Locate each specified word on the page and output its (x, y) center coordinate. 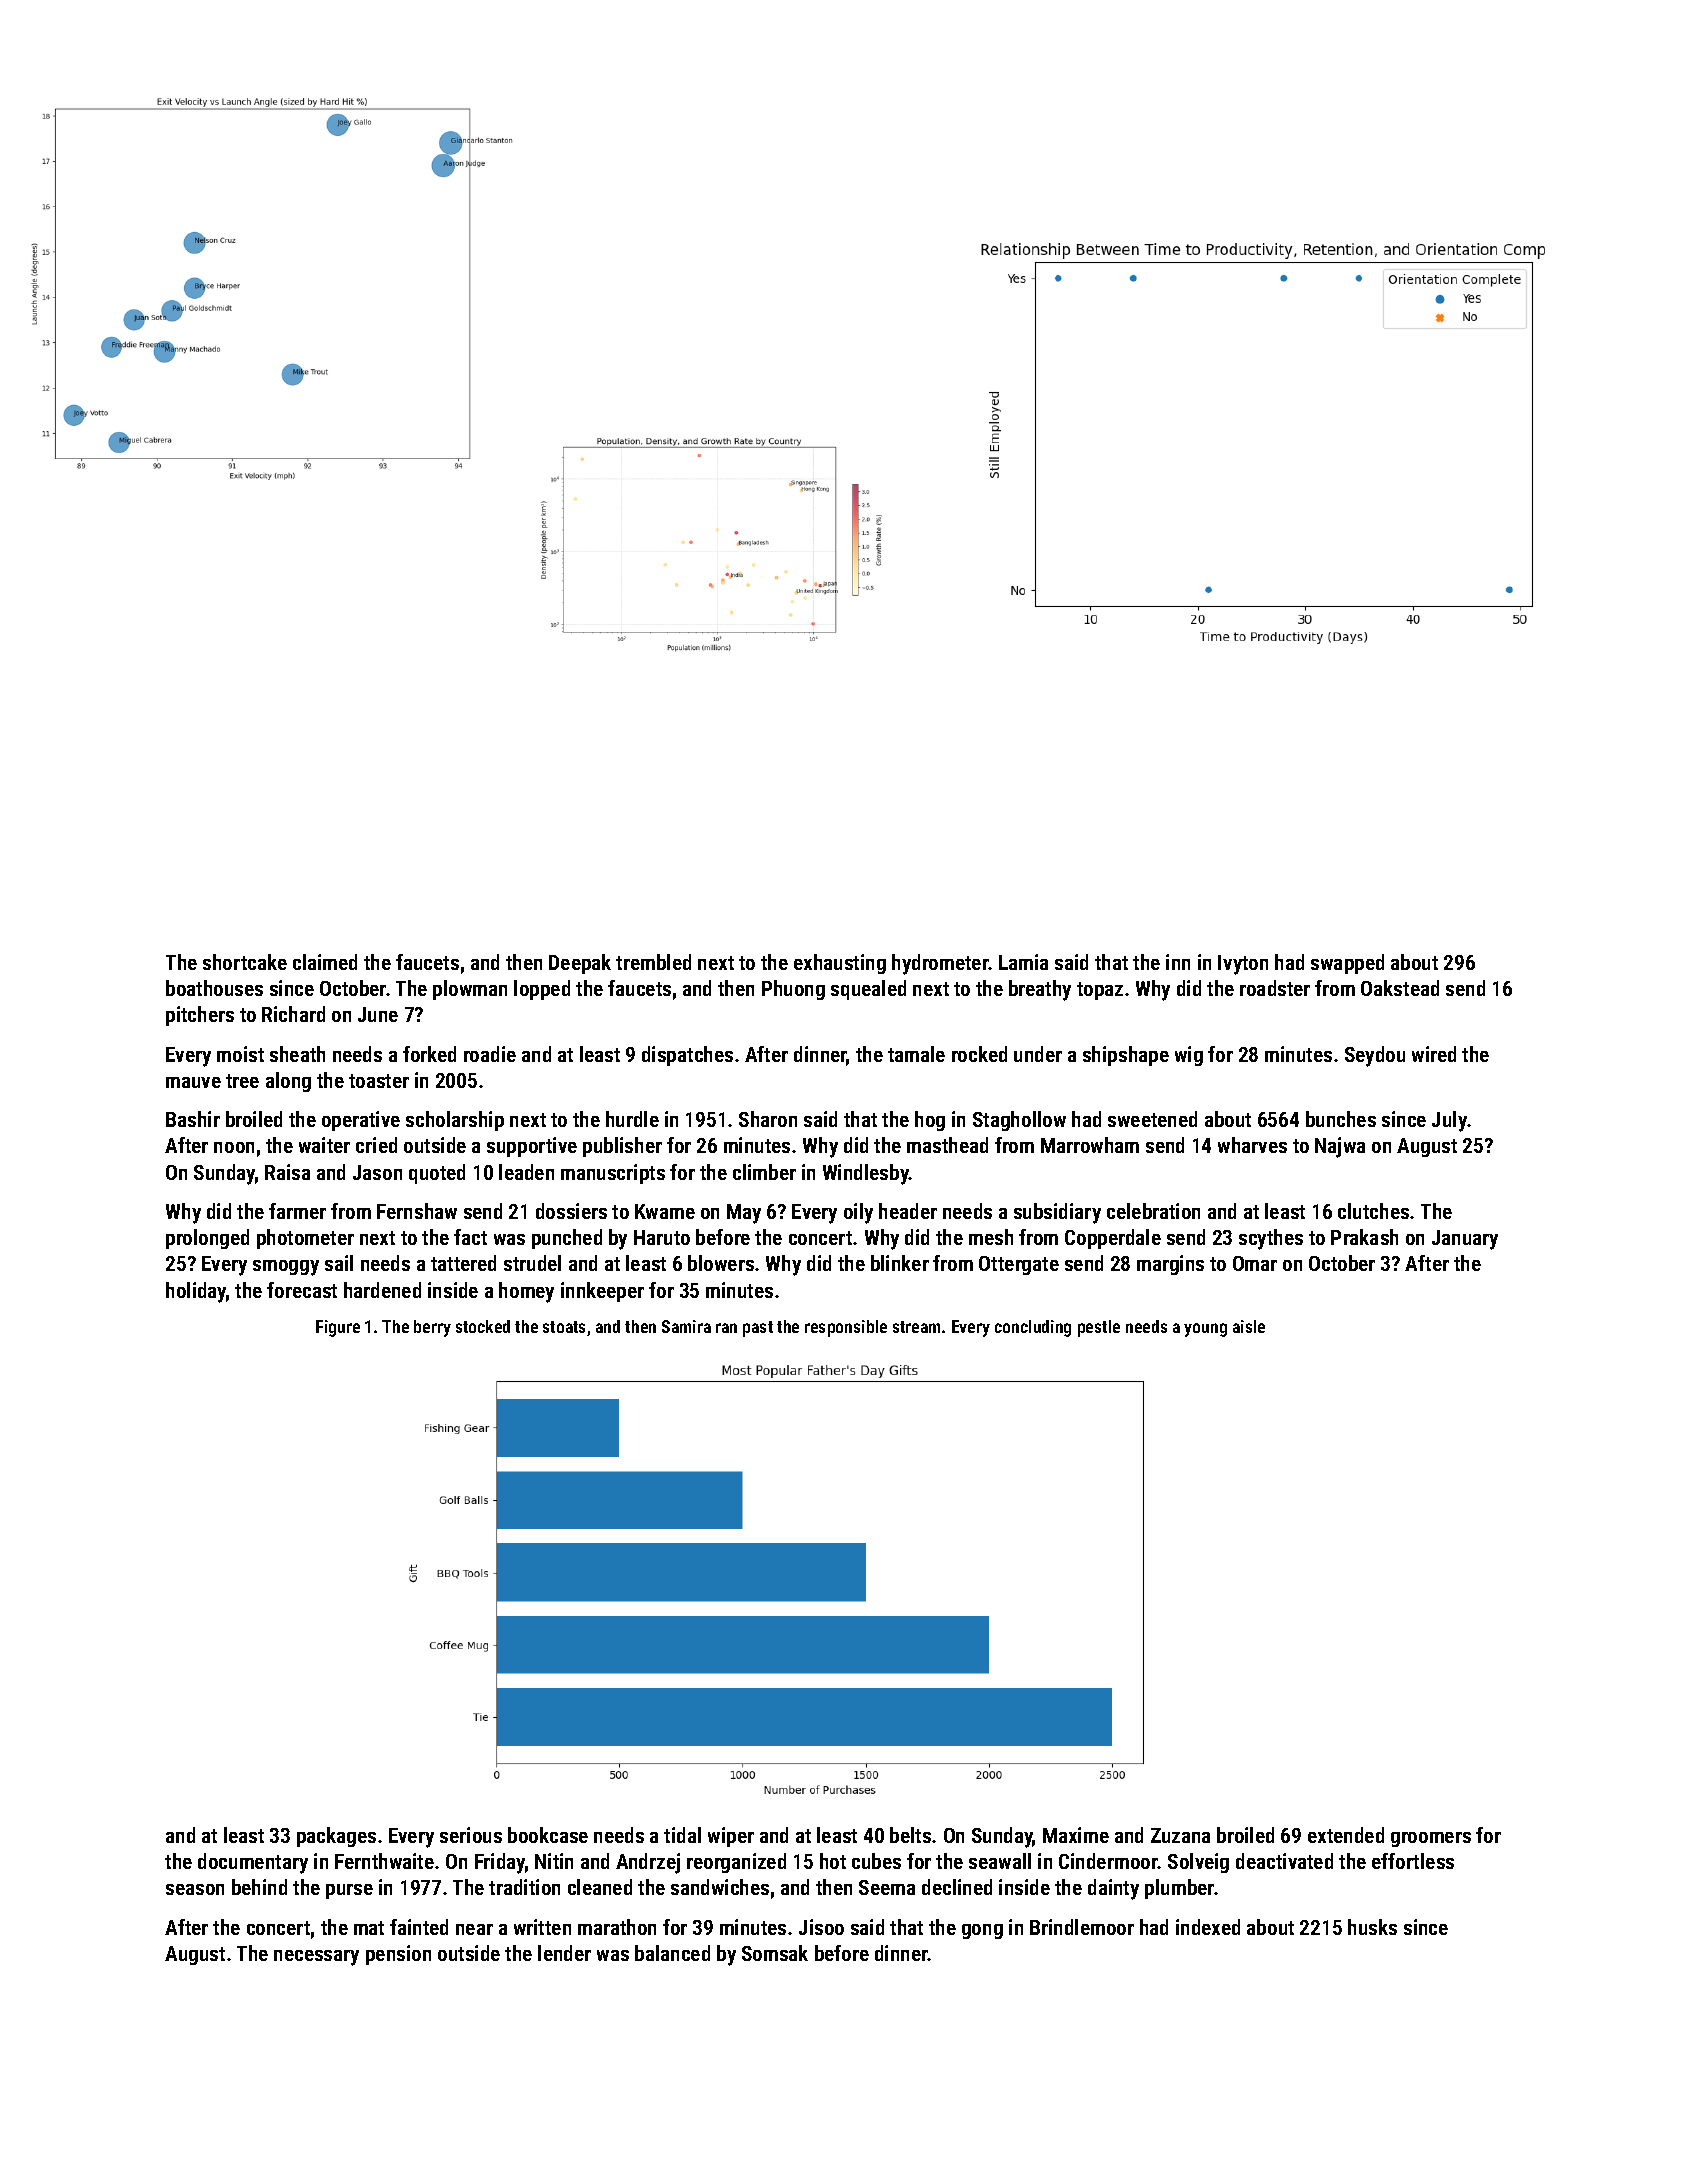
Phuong (793, 990)
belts (910, 1835)
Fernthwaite (384, 1861)
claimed (325, 962)
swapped (1347, 964)
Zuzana (1180, 1835)
